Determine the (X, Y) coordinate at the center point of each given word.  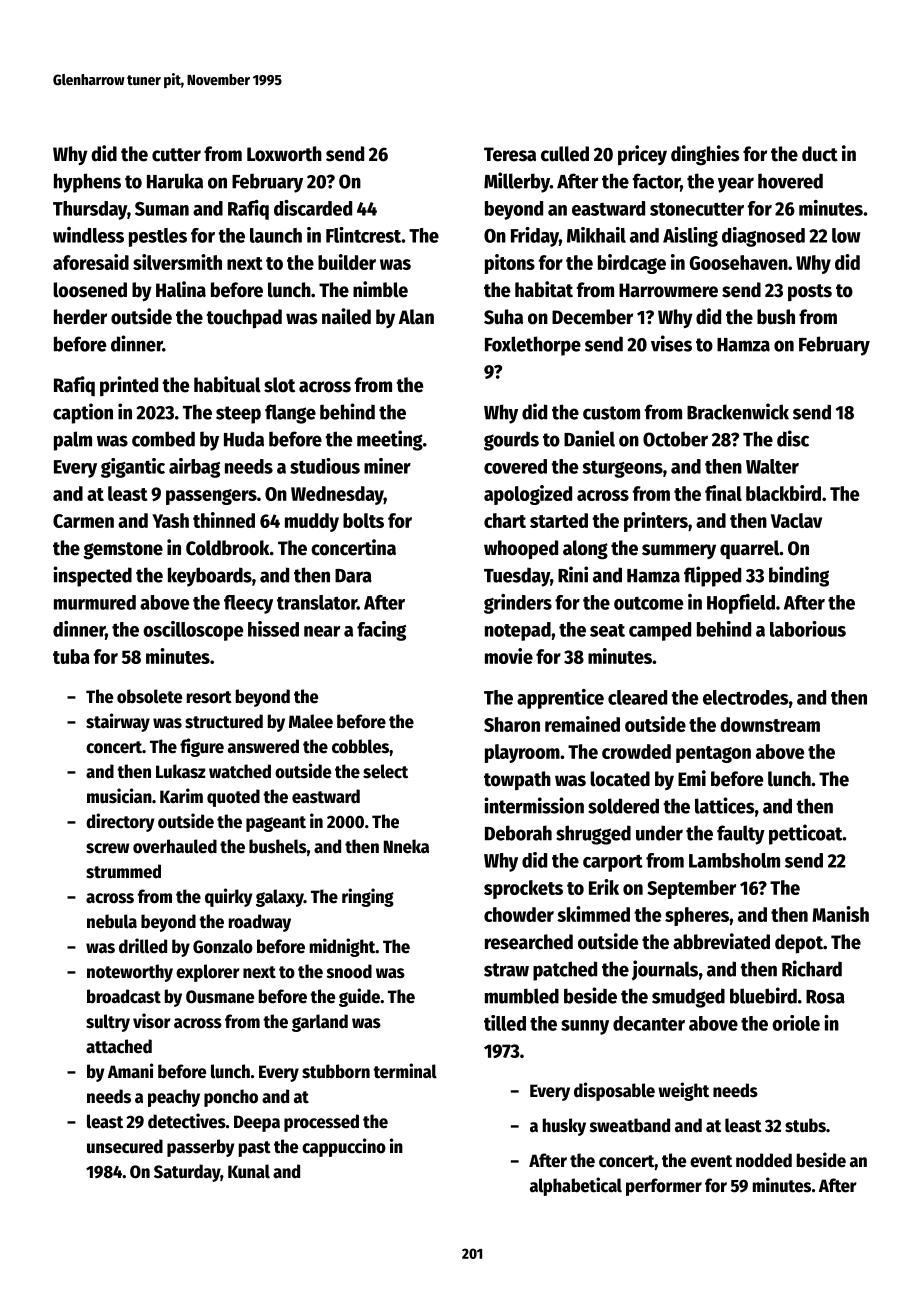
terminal (405, 1071)
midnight (343, 947)
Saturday (187, 1173)
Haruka (175, 181)
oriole (796, 1023)
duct (820, 154)
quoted (233, 798)
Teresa (510, 154)
